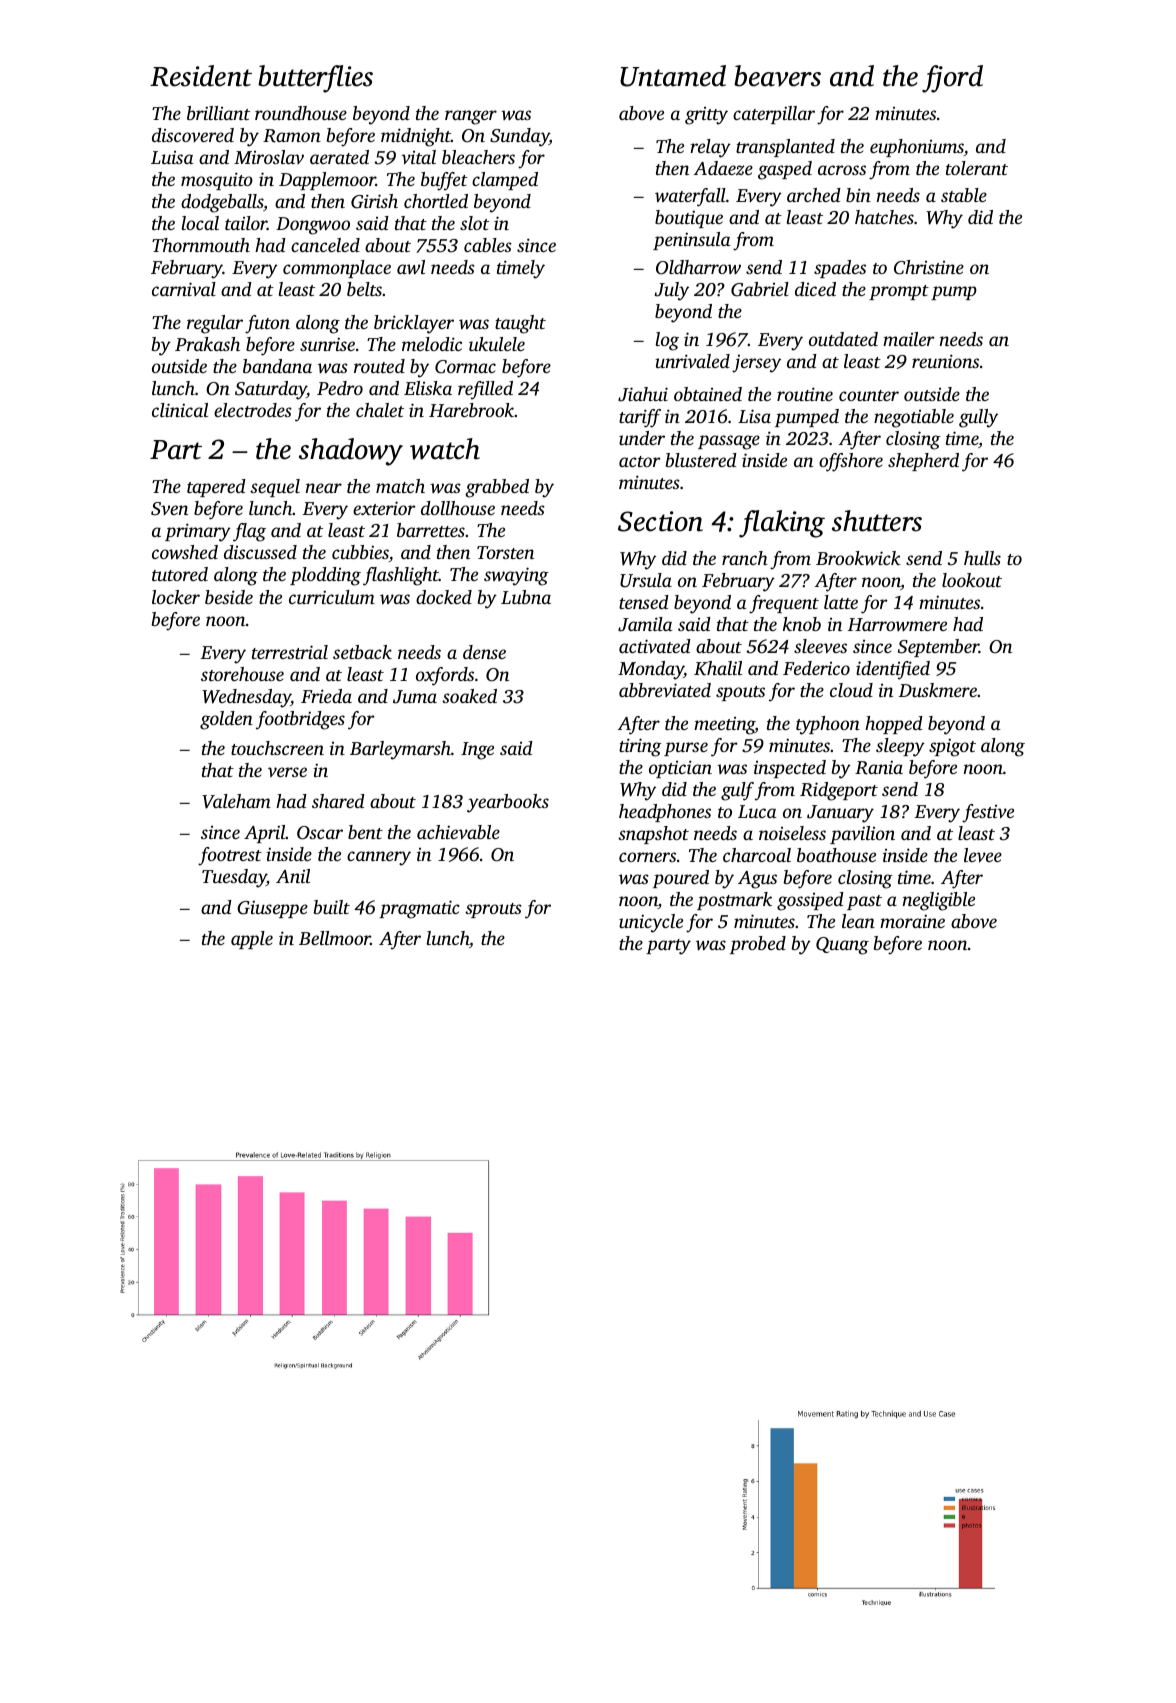  What do you see at coordinates (673, 76) in the screenshot?
I see `Untamed` at bounding box center [673, 76].
